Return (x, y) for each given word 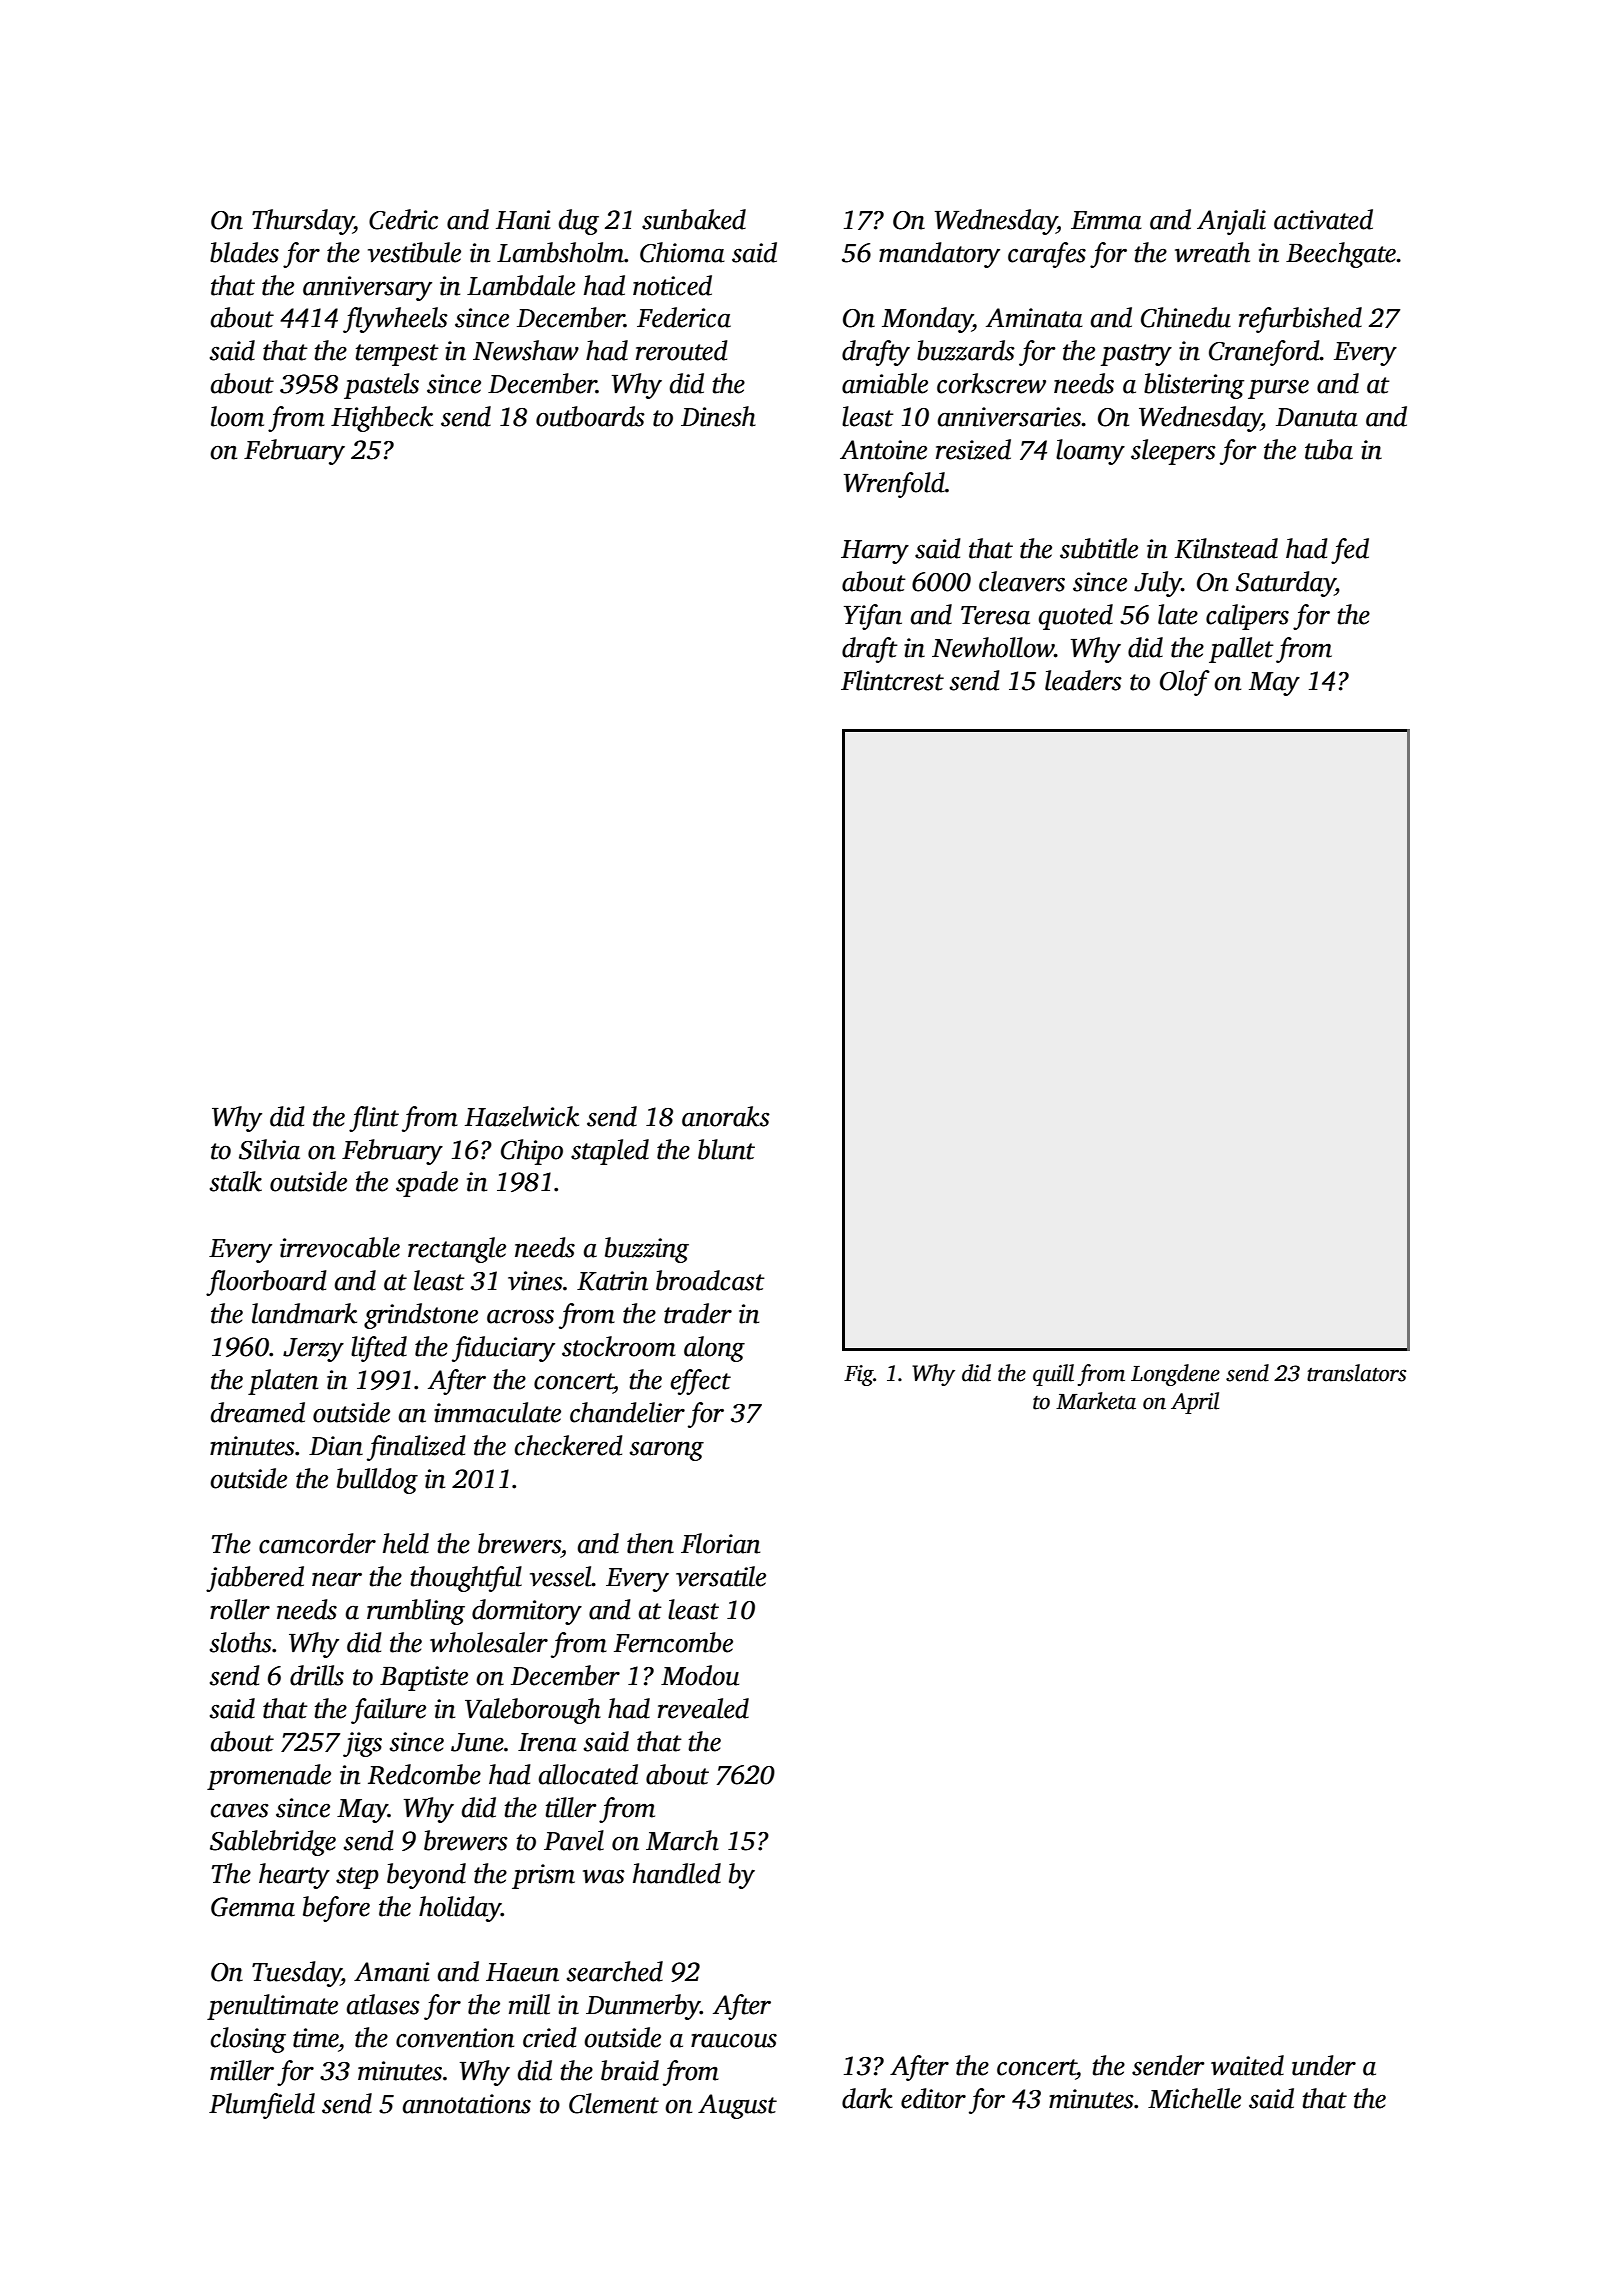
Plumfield (262, 2106)
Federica (684, 317)
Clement (614, 2103)
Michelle (1194, 2098)
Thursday (303, 222)
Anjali (1231, 222)
